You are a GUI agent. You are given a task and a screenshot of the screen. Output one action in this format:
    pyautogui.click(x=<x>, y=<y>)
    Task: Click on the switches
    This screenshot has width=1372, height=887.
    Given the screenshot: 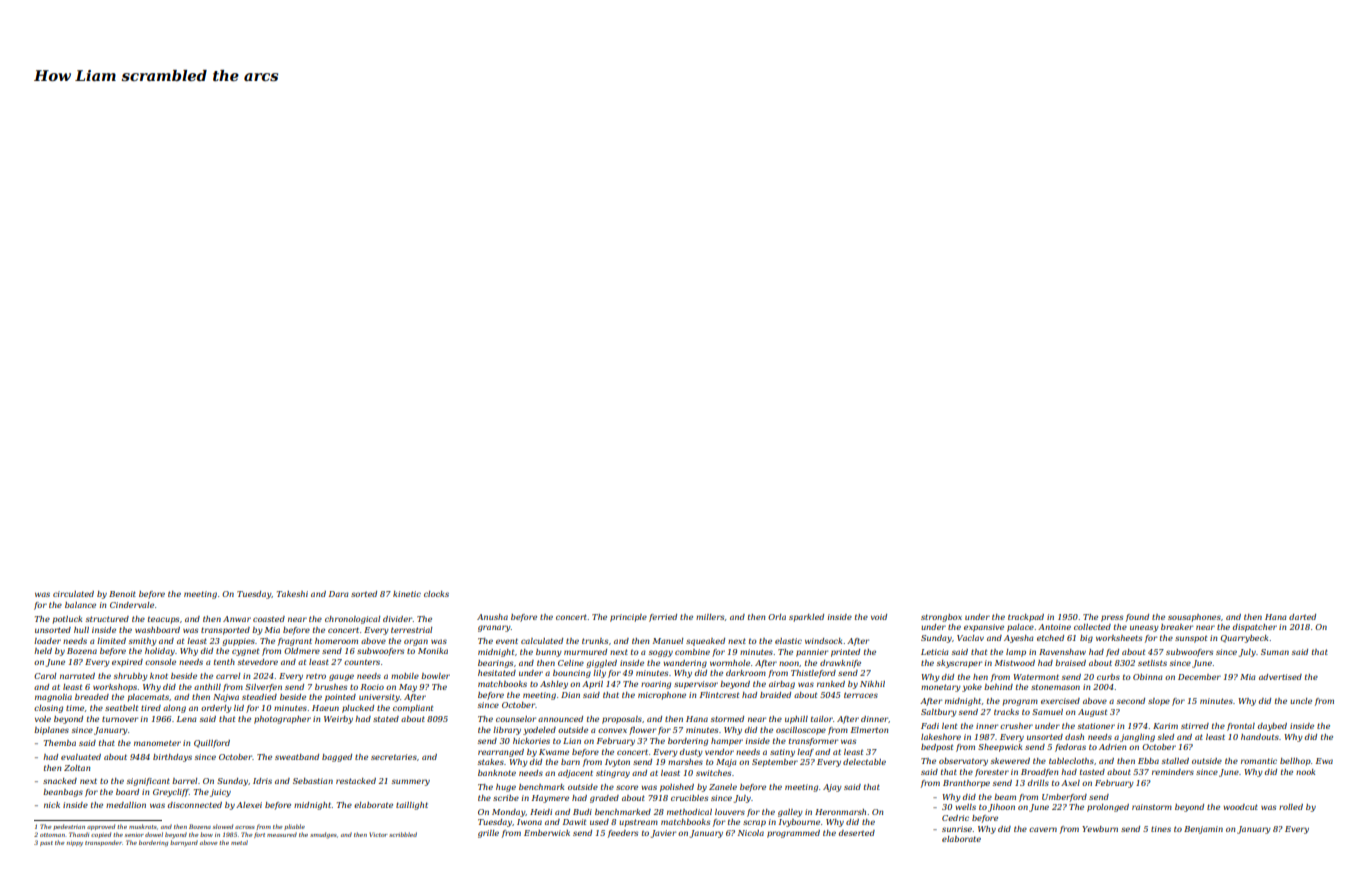 What is the action you would take?
    pyautogui.click(x=713, y=773)
